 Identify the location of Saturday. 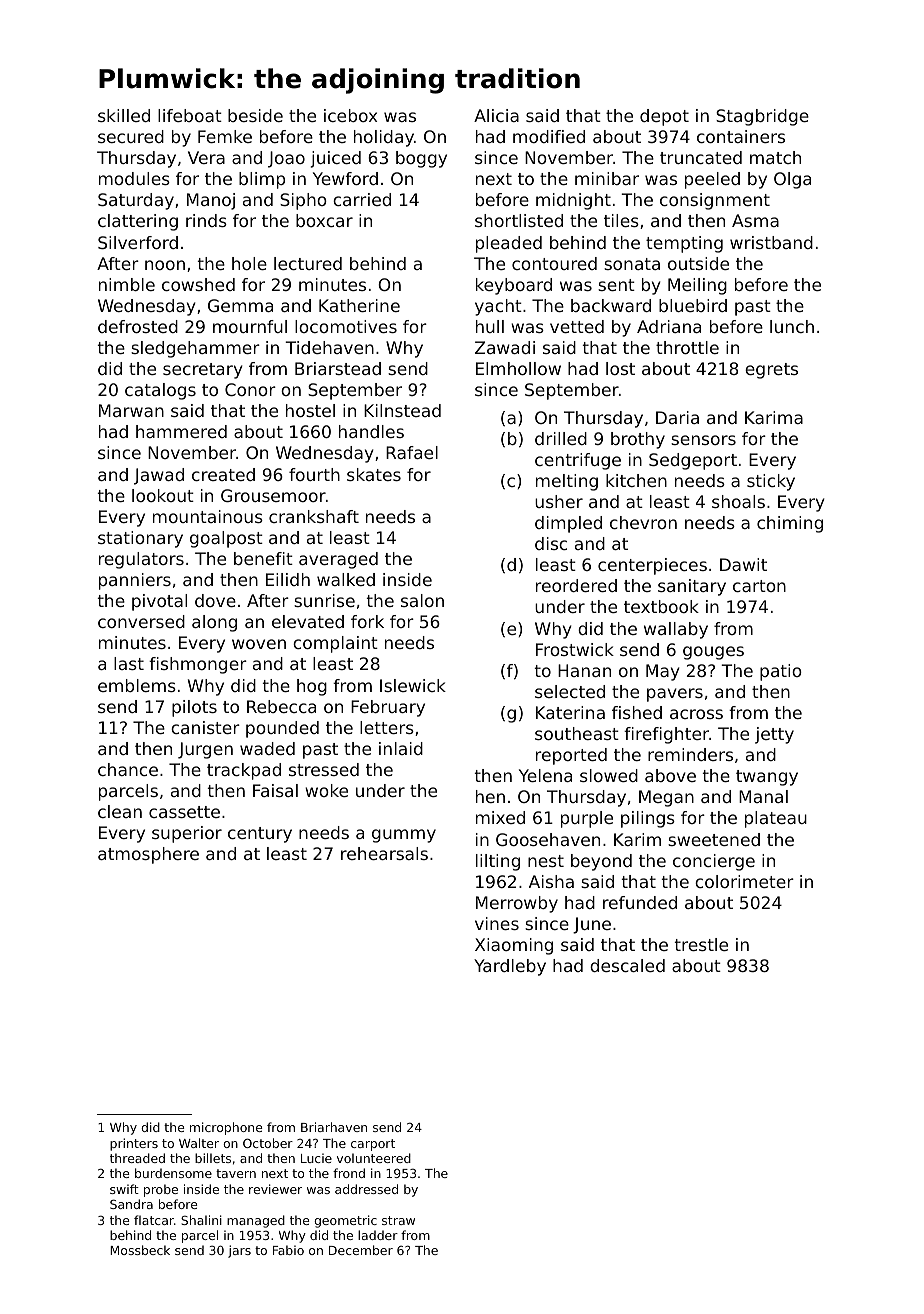
(136, 201).
